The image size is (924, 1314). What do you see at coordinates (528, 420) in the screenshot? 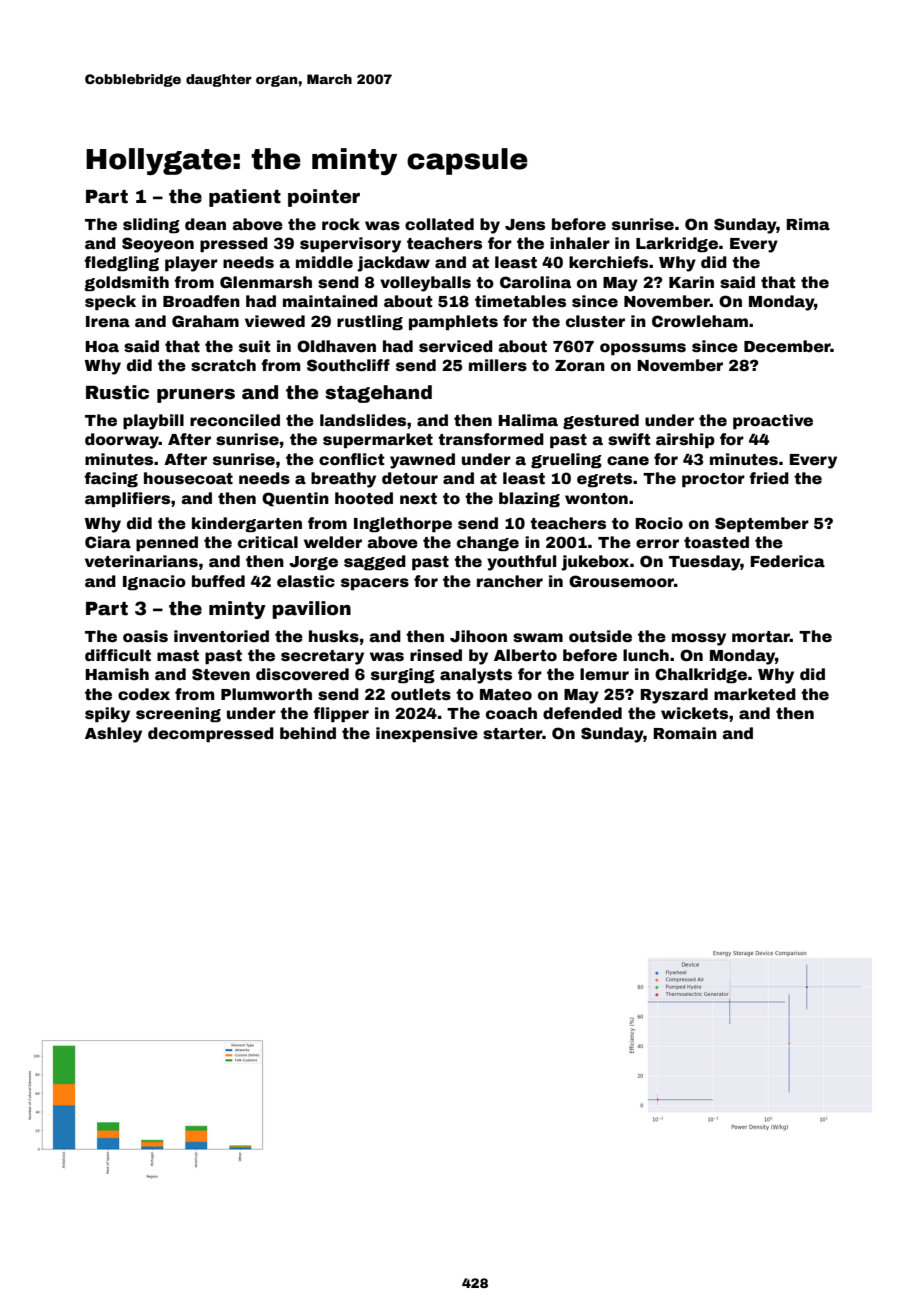
I see `Halima` at bounding box center [528, 420].
